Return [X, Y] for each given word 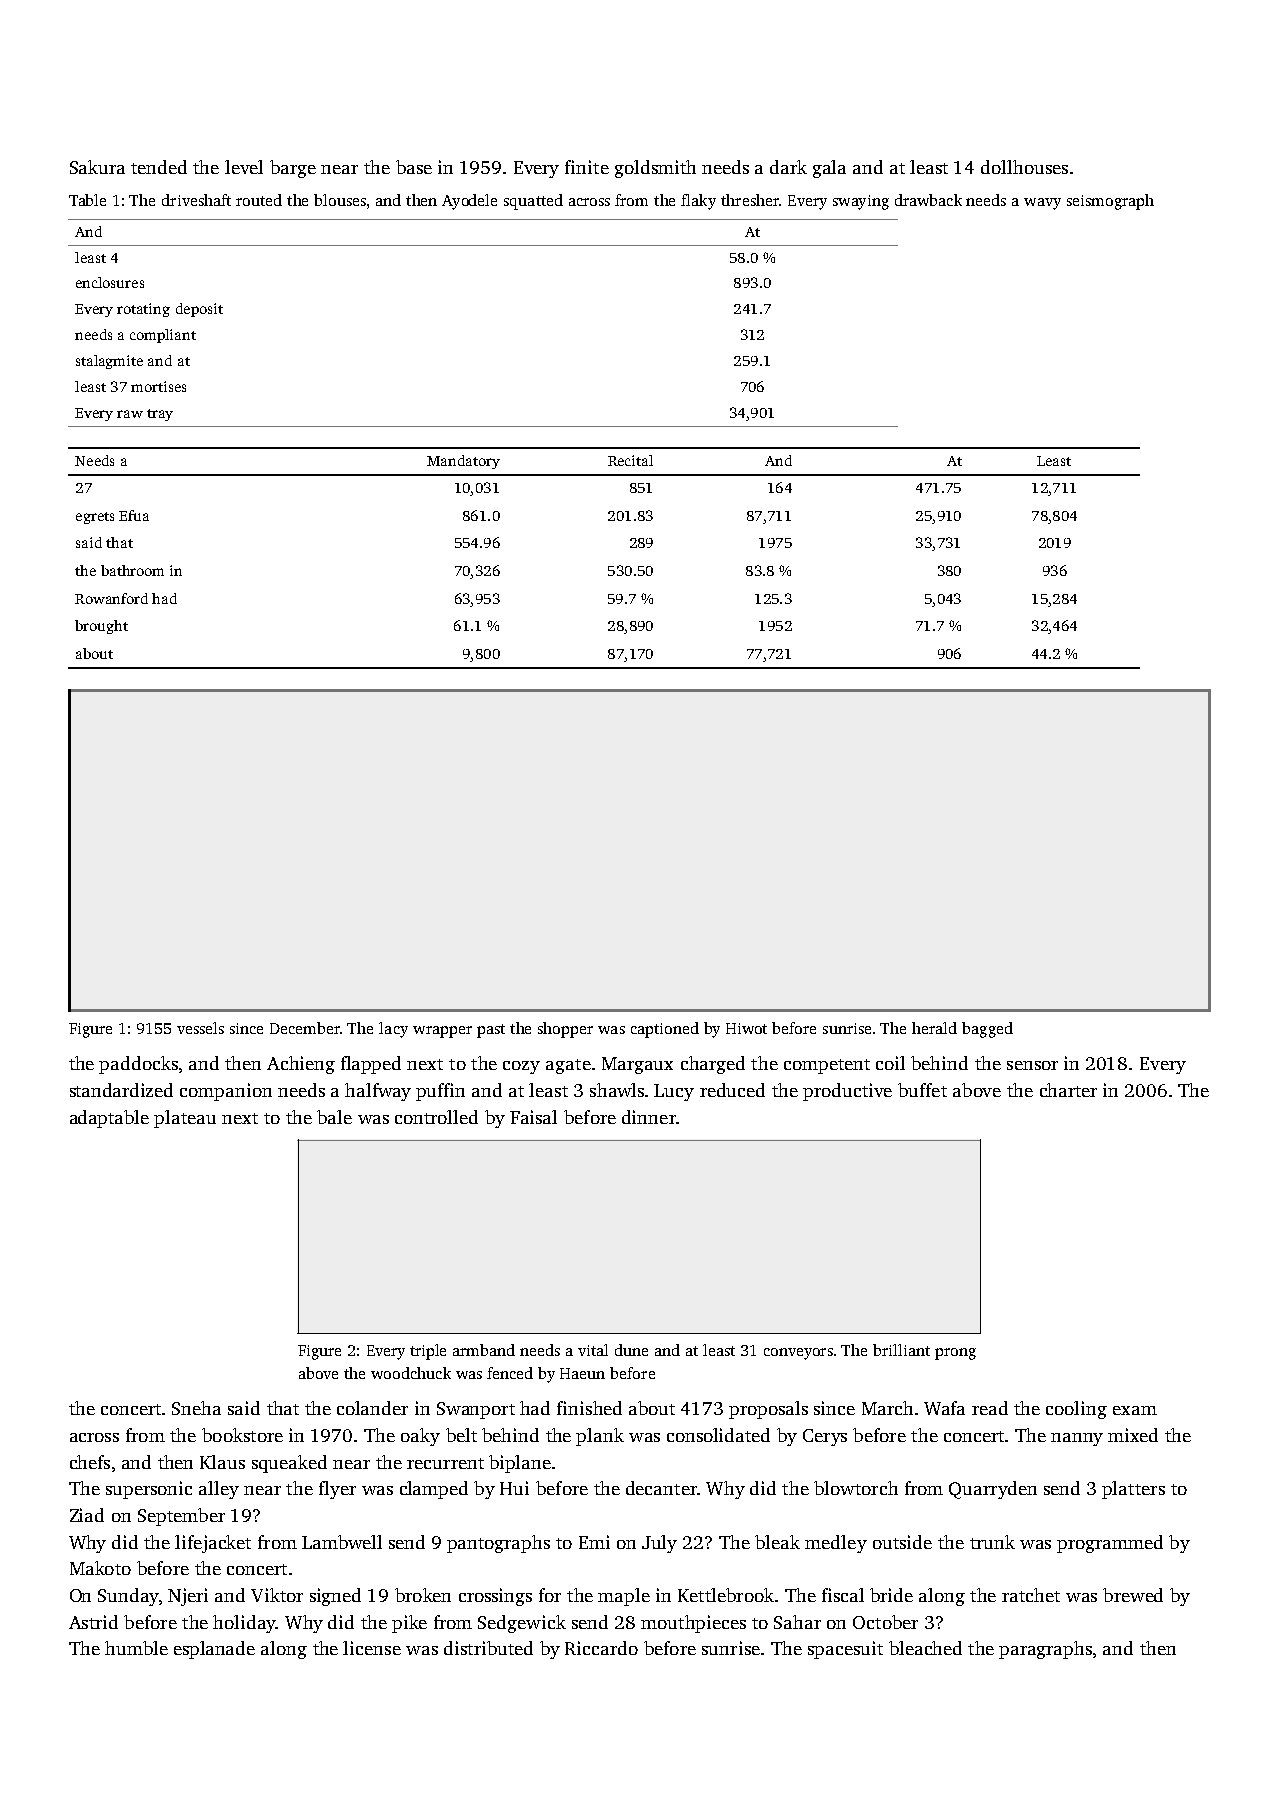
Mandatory [463, 462]
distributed [488, 1648]
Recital [630, 460]
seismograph [1110, 202]
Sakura [97, 167]
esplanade [214, 1650]
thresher [750, 200]
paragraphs [1045, 1650]
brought [101, 627]
